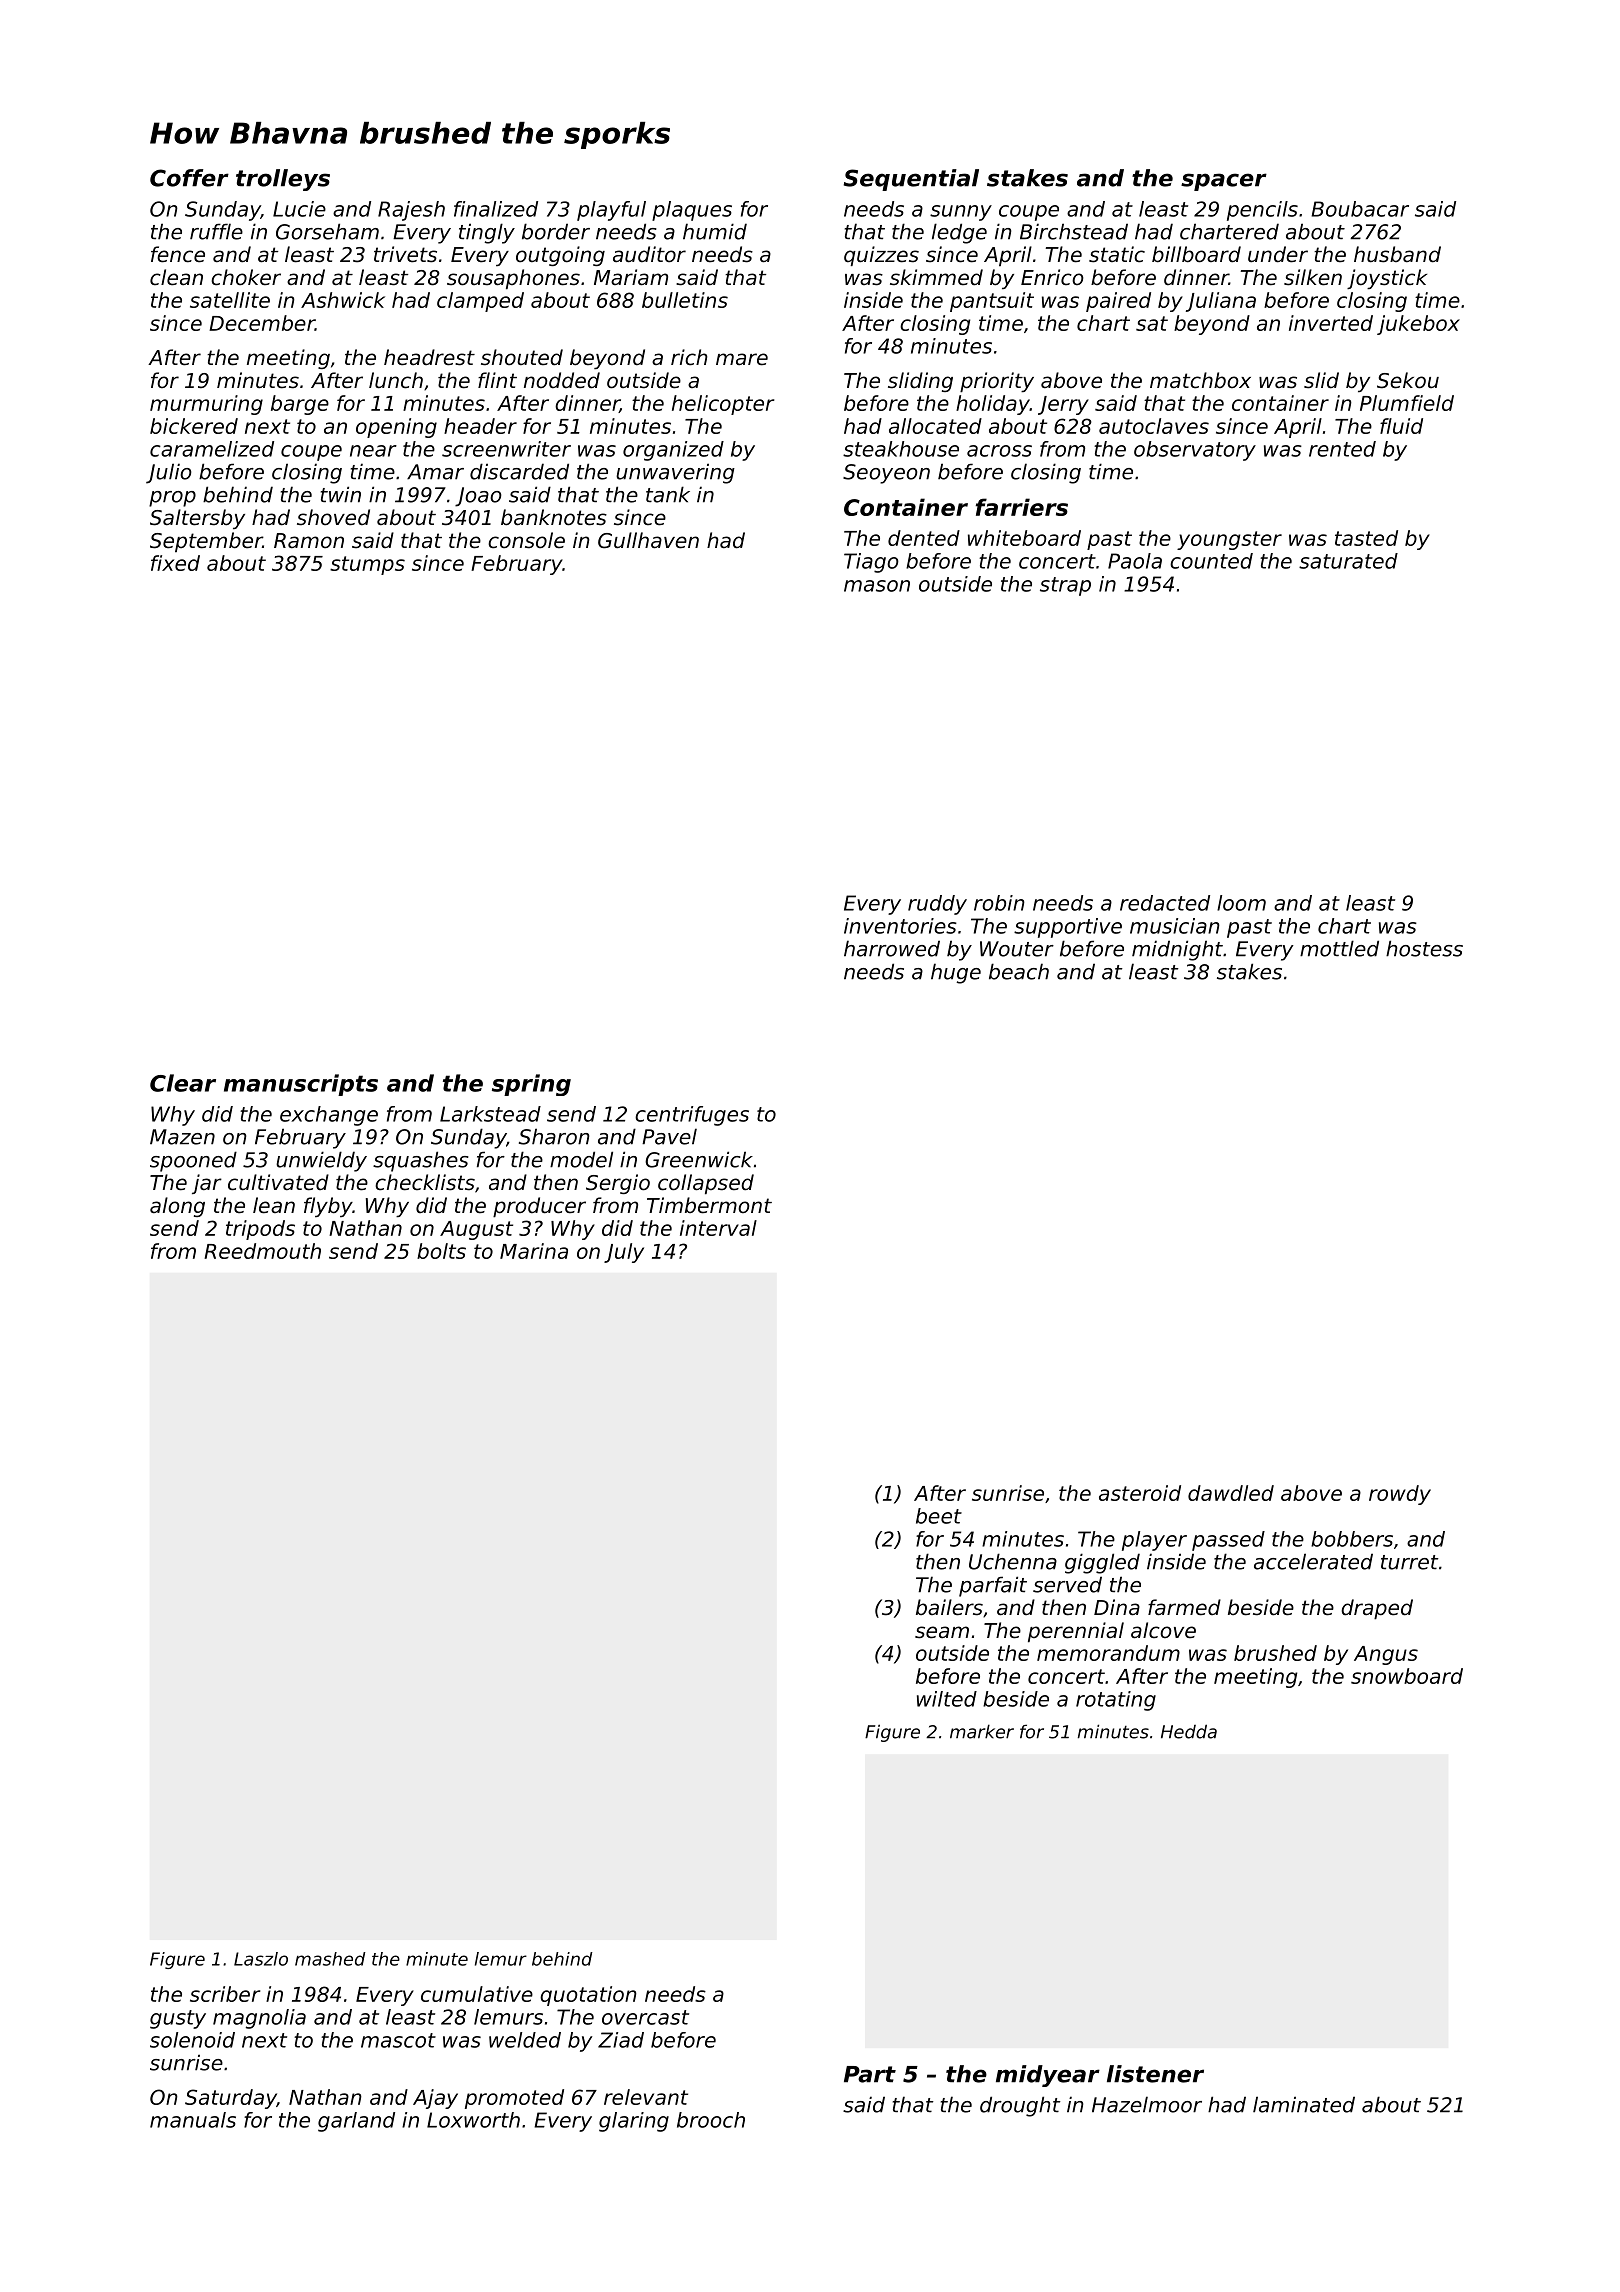 The height and width of the document is (2292, 1620). Describe the element at coordinates (301, 1085) in the document. I see `manuscripts` at that location.
